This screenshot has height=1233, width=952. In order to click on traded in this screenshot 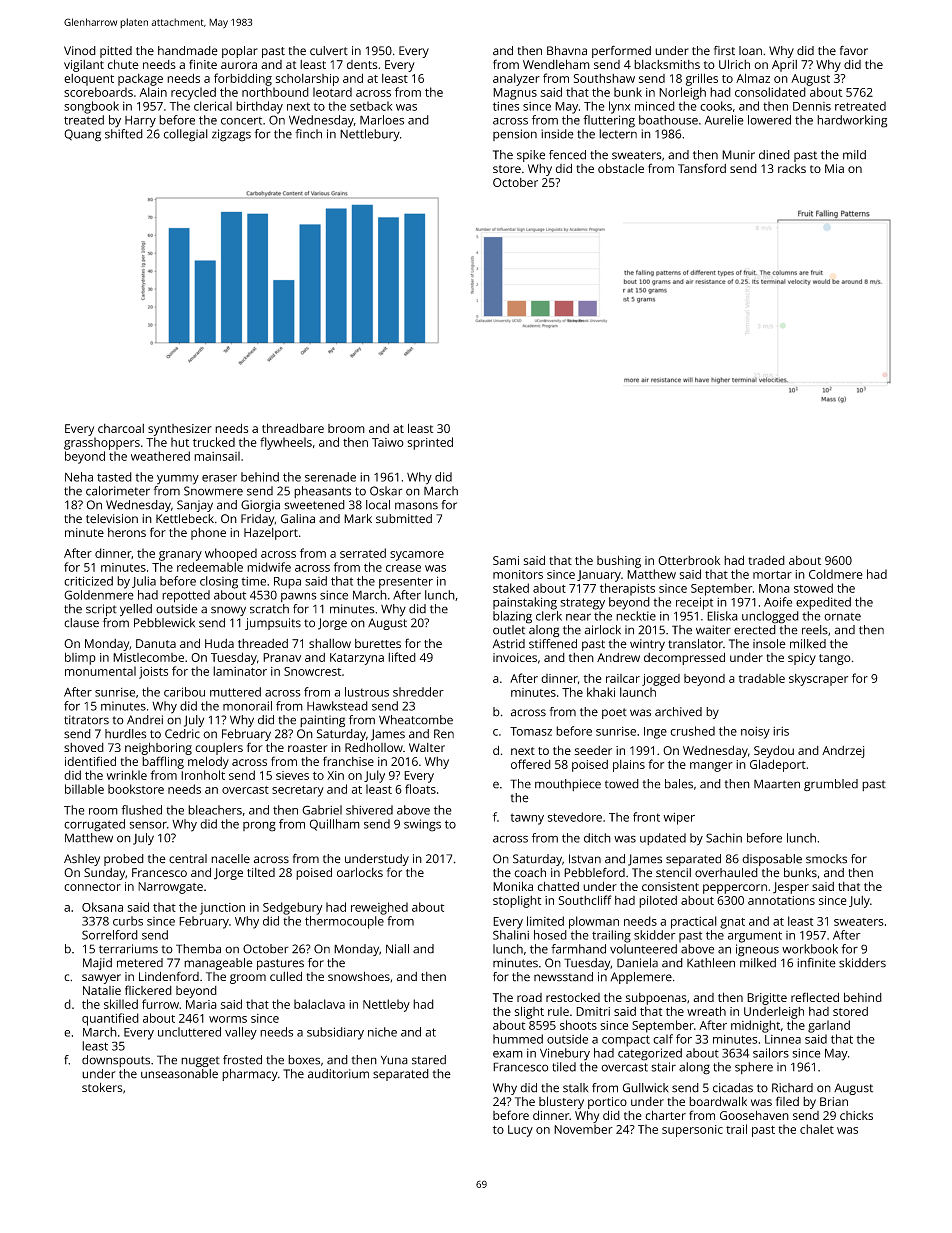, I will do `click(766, 560)`.
